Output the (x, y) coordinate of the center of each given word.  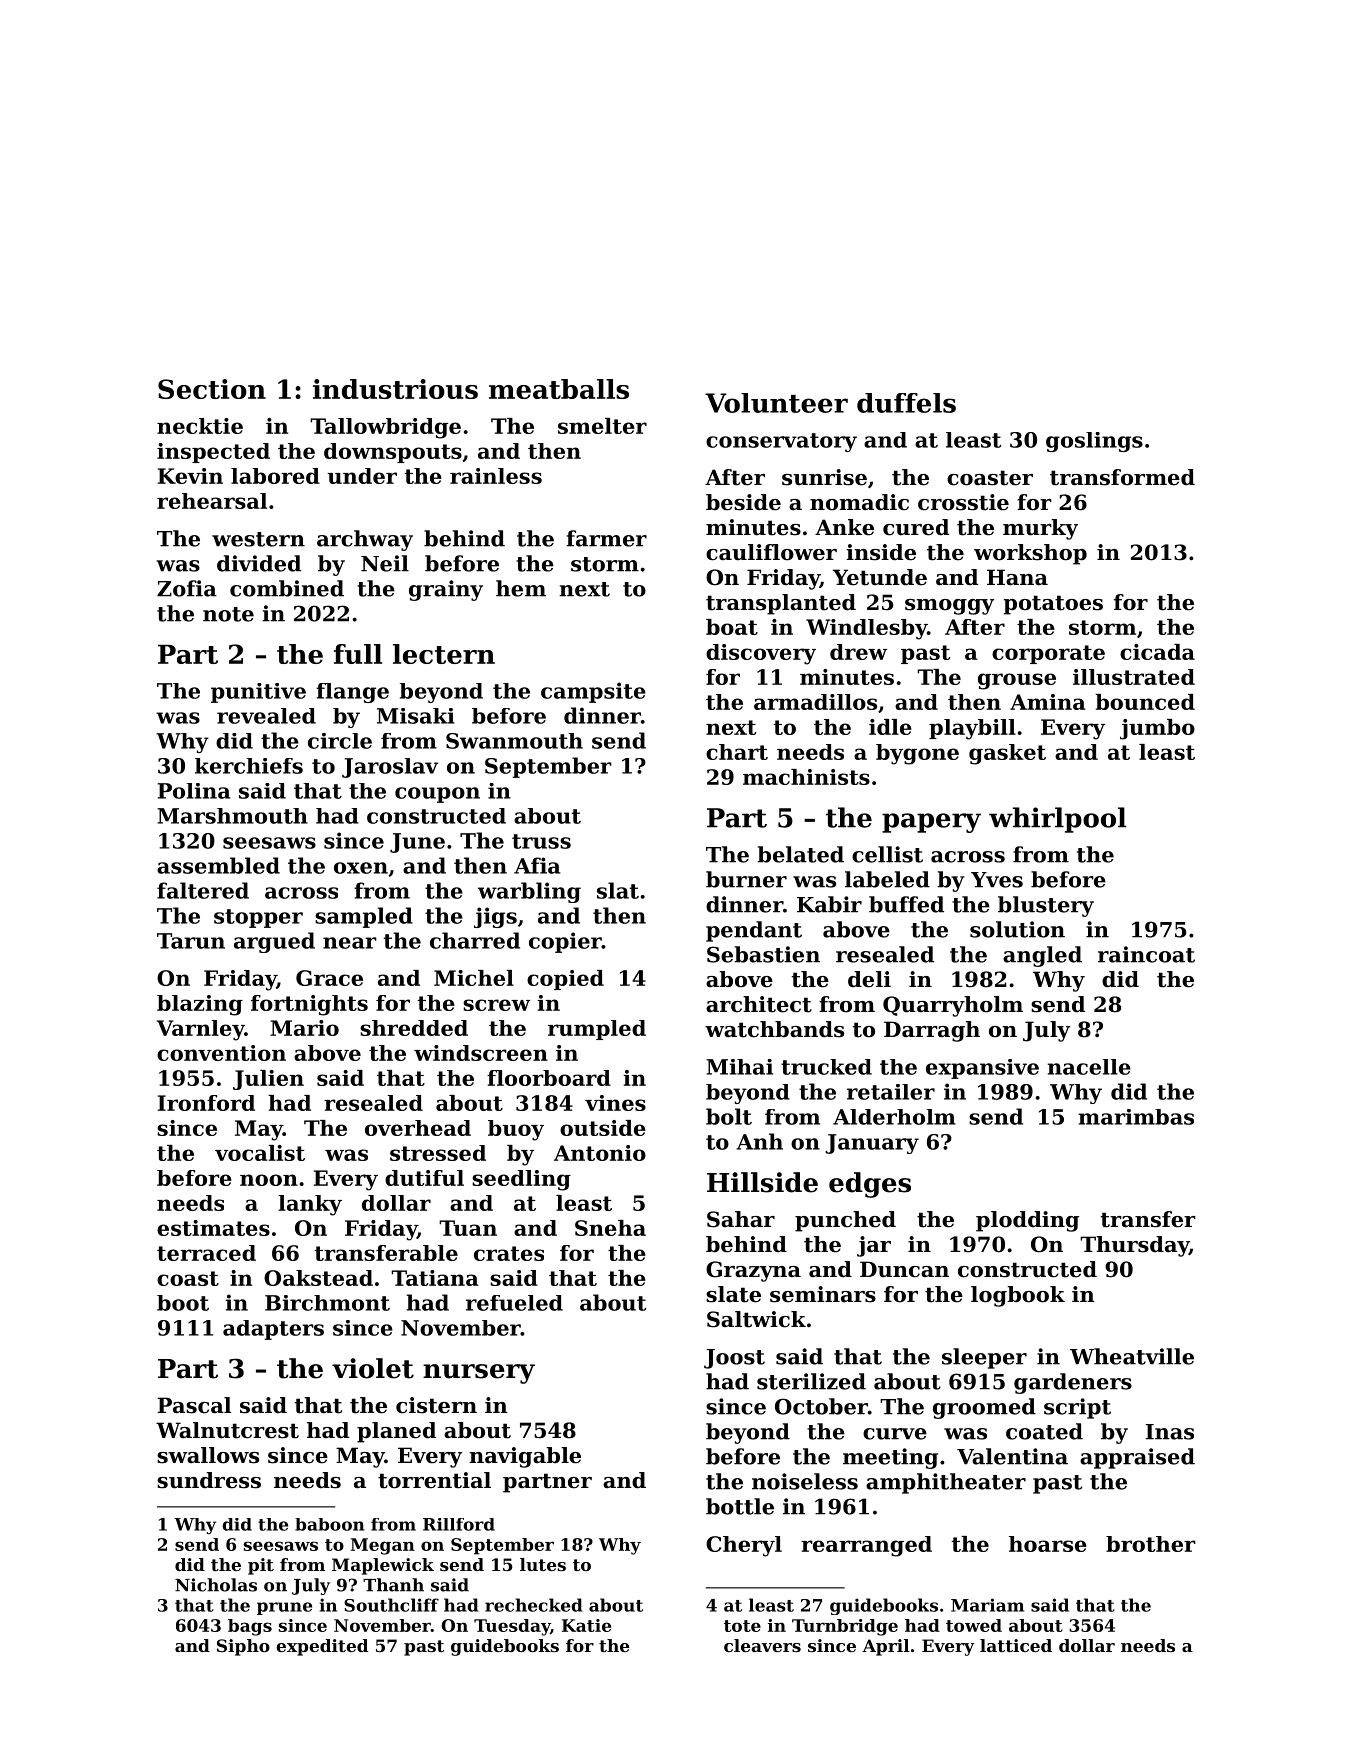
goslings (1094, 442)
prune (284, 1608)
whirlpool (1057, 820)
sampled (364, 917)
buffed (906, 904)
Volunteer (776, 403)
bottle (740, 1506)
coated (1044, 1431)
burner (746, 879)
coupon (437, 795)
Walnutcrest (227, 1430)
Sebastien (763, 954)
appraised (1137, 1458)
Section (212, 389)
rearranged (866, 1546)
